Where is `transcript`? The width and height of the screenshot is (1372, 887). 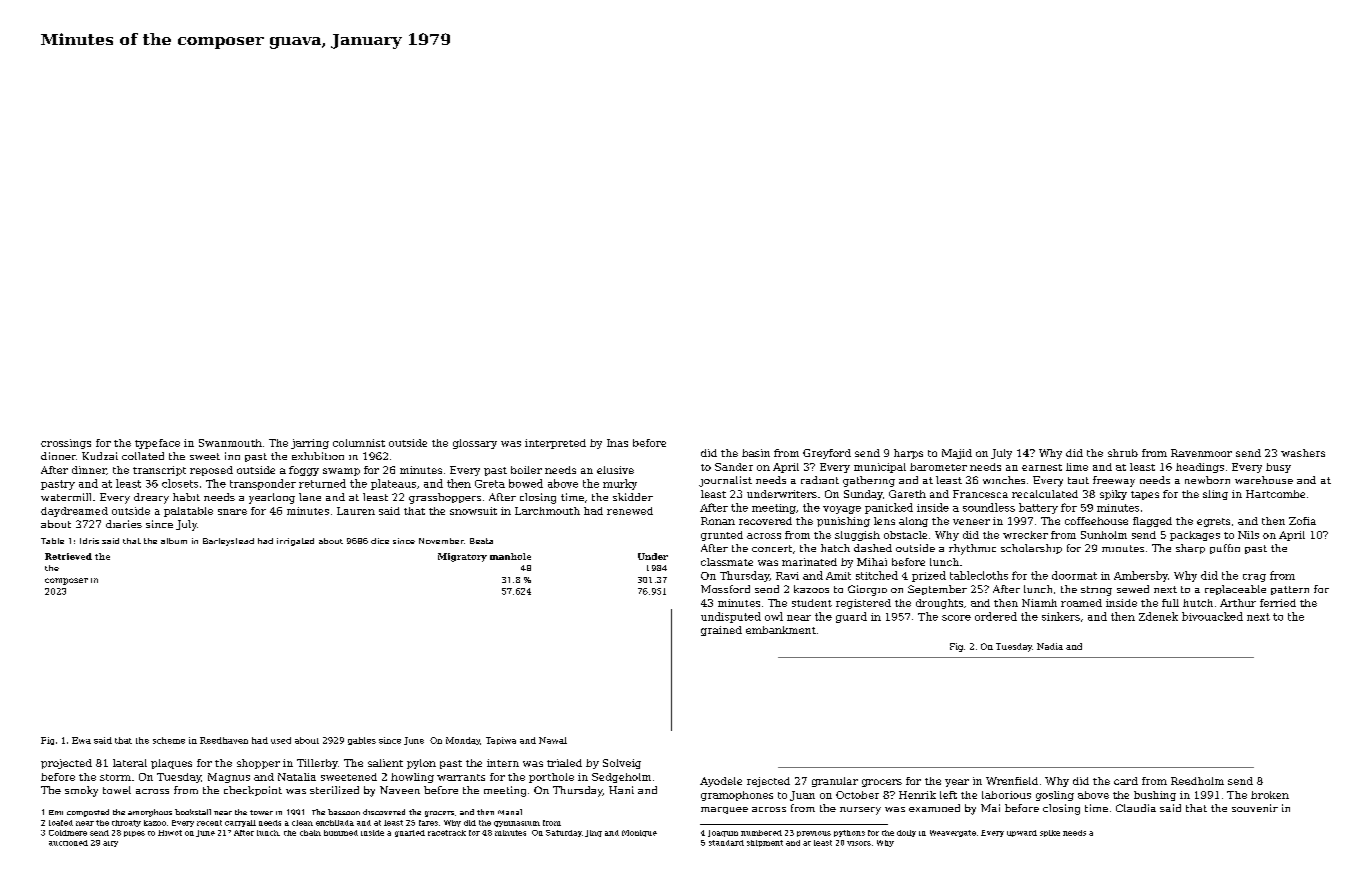
transcript is located at coordinates (159, 471).
